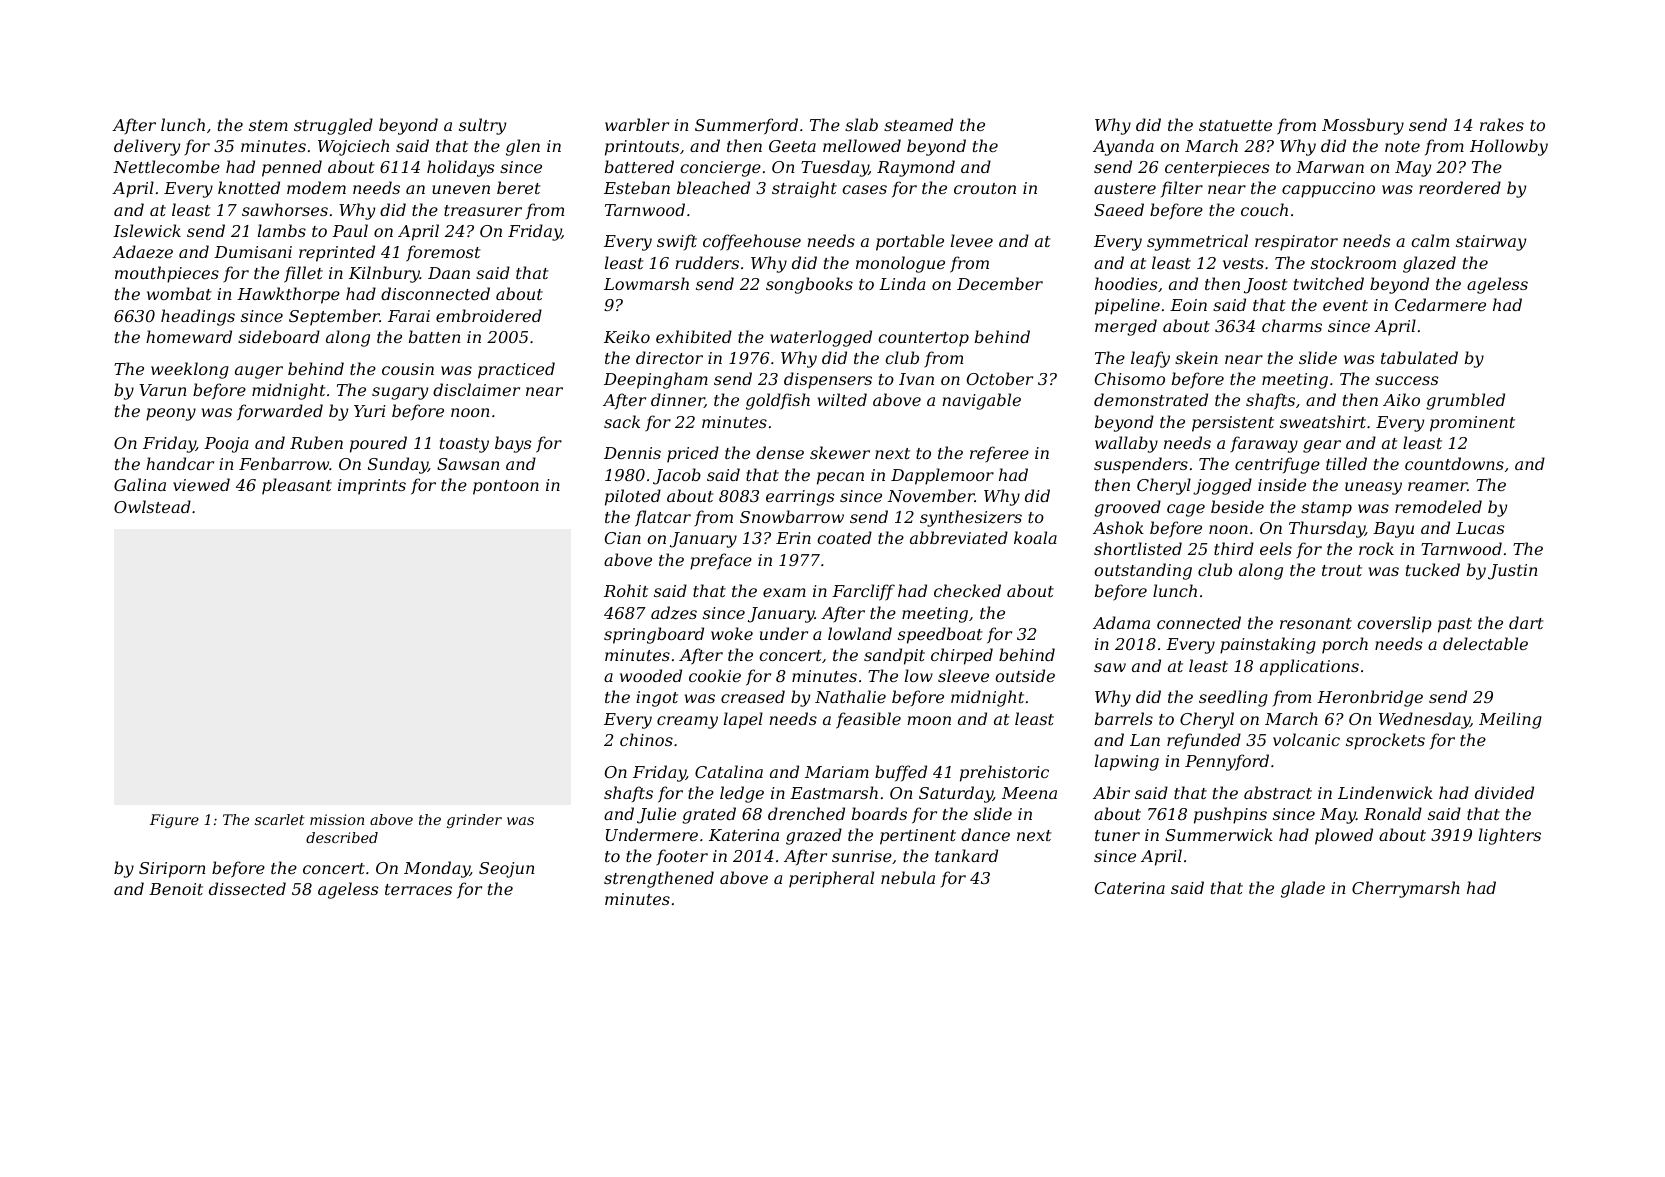  What do you see at coordinates (1460, 187) in the screenshot?
I see `reordered` at bounding box center [1460, 187].
